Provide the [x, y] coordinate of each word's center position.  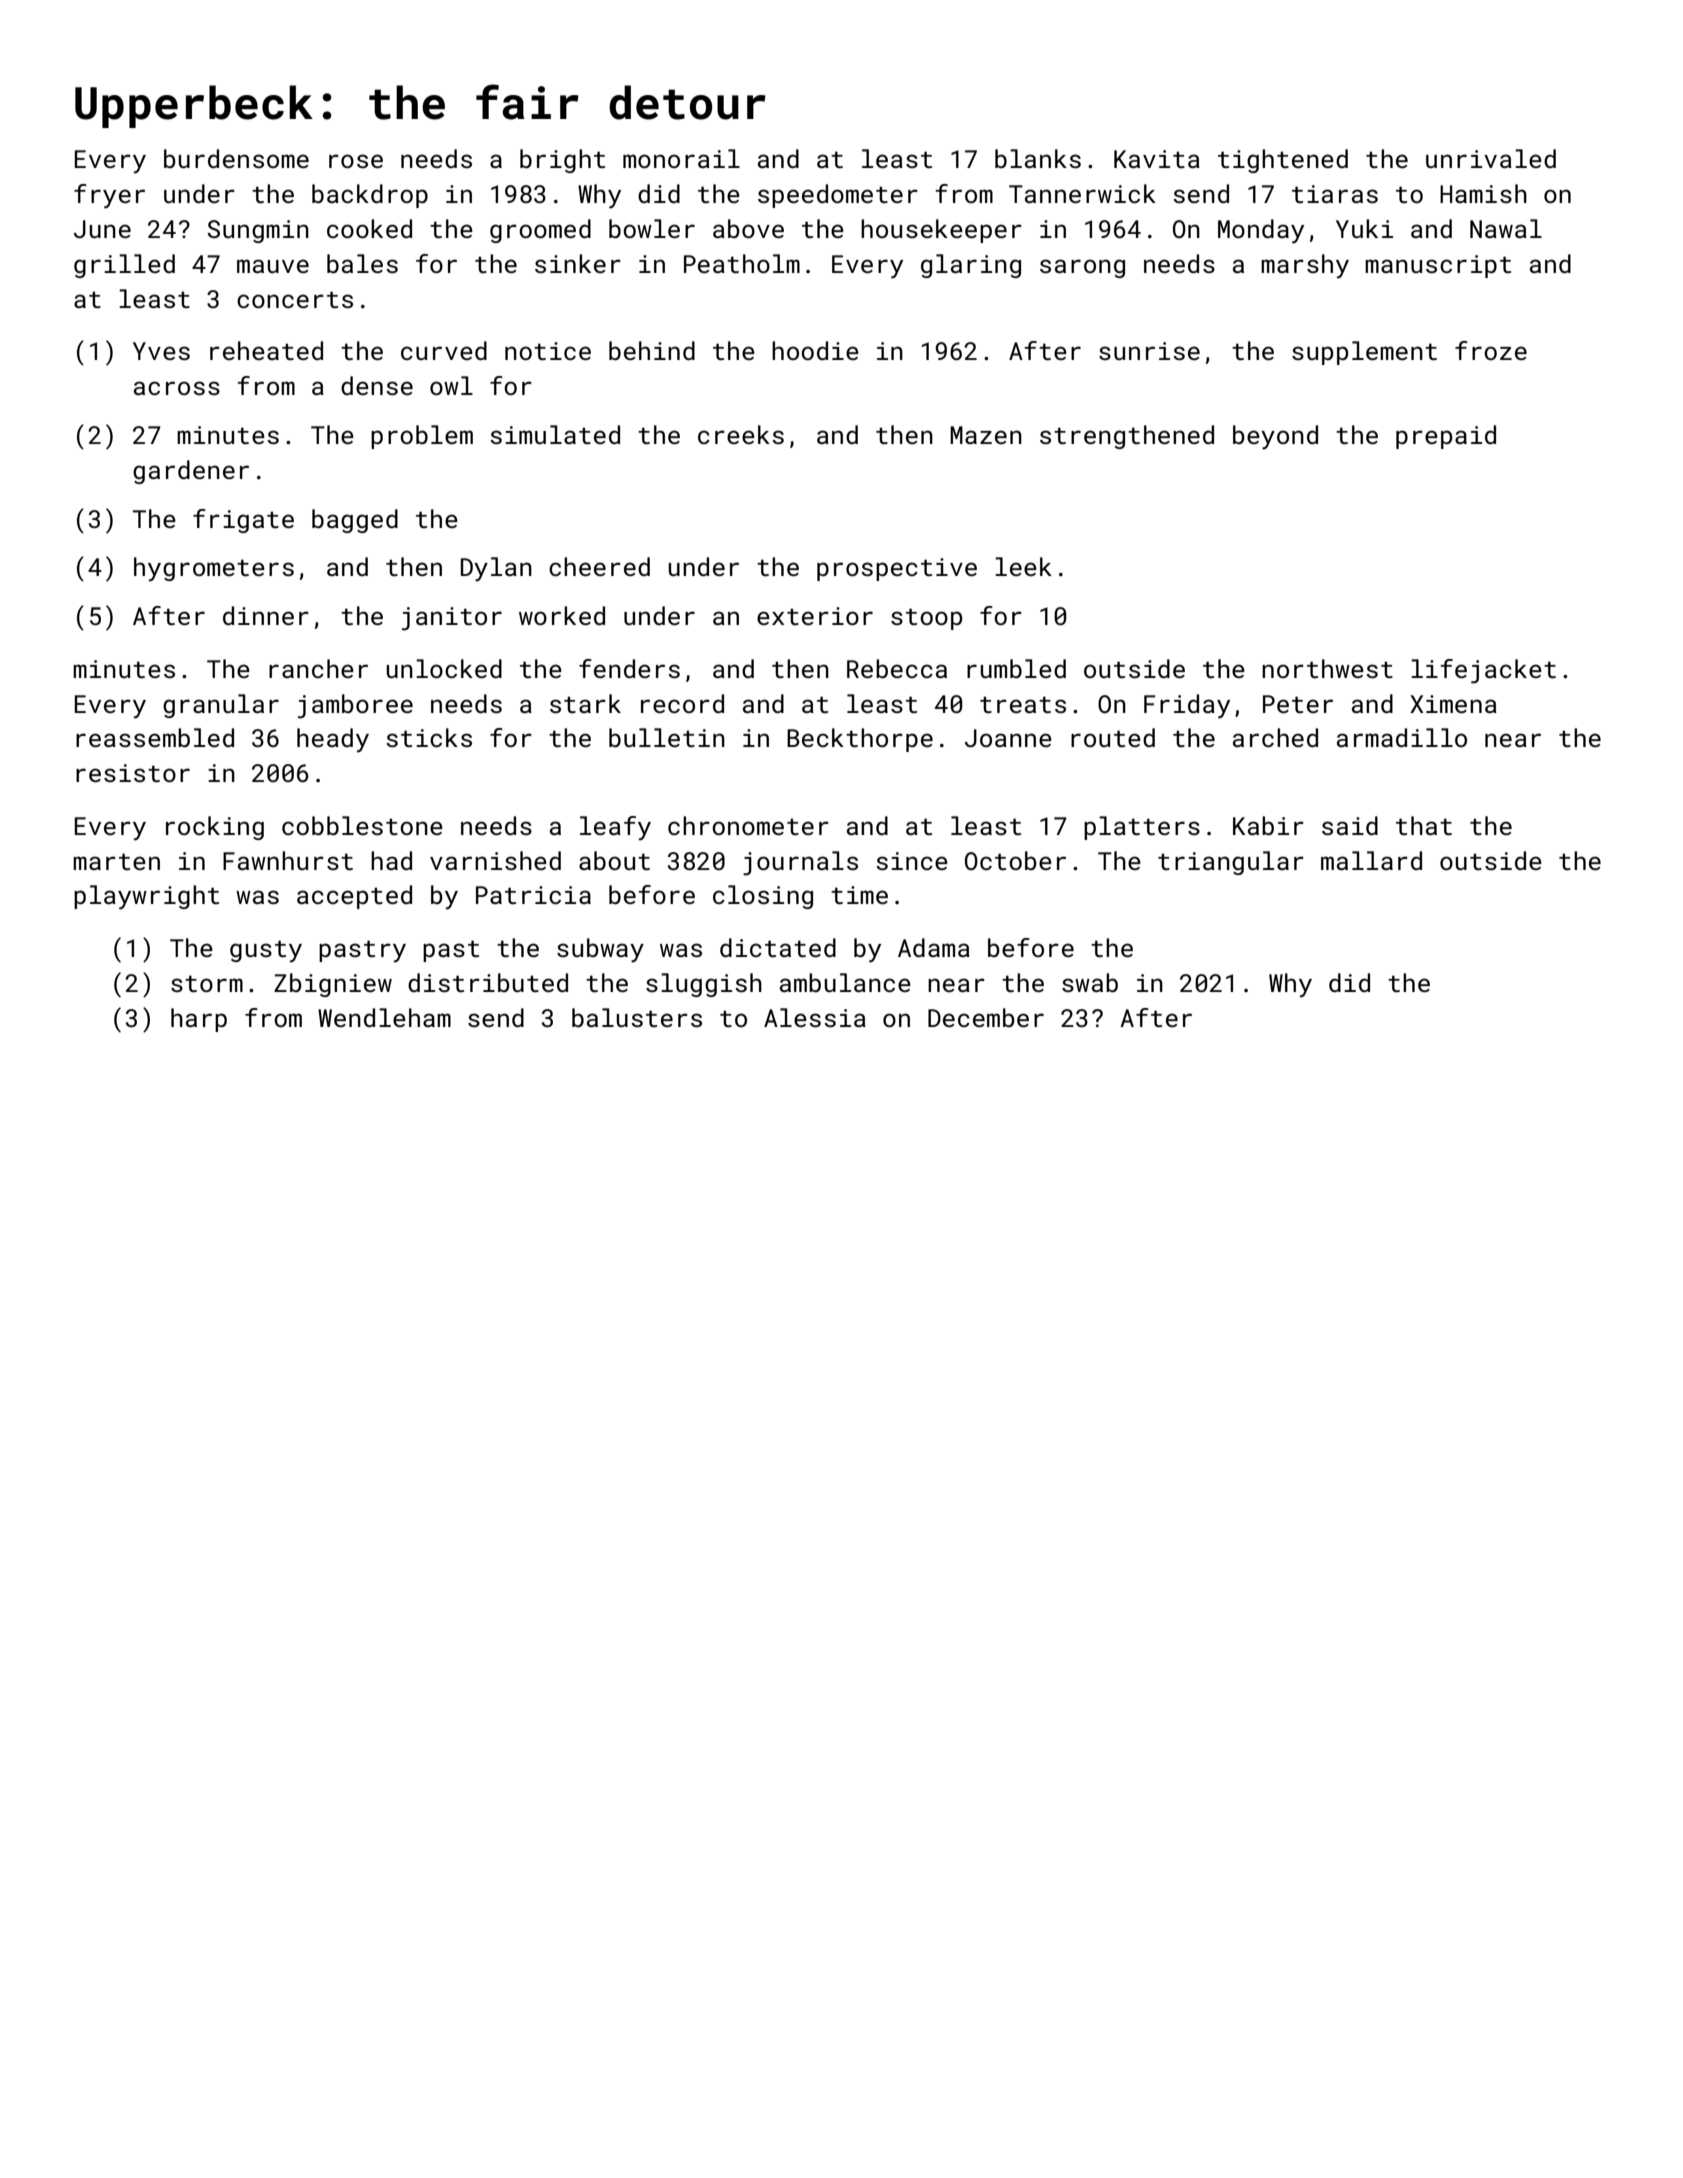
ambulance [845, 982]
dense [377, 385]
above [748, 228]
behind [652, 350]
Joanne [1008, 738]
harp [199, 1020]
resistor [133, 773]
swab [1090, 982]
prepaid [1446, 437]
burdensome [236, 158]
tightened [1283, 161]
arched [1275, 737]
